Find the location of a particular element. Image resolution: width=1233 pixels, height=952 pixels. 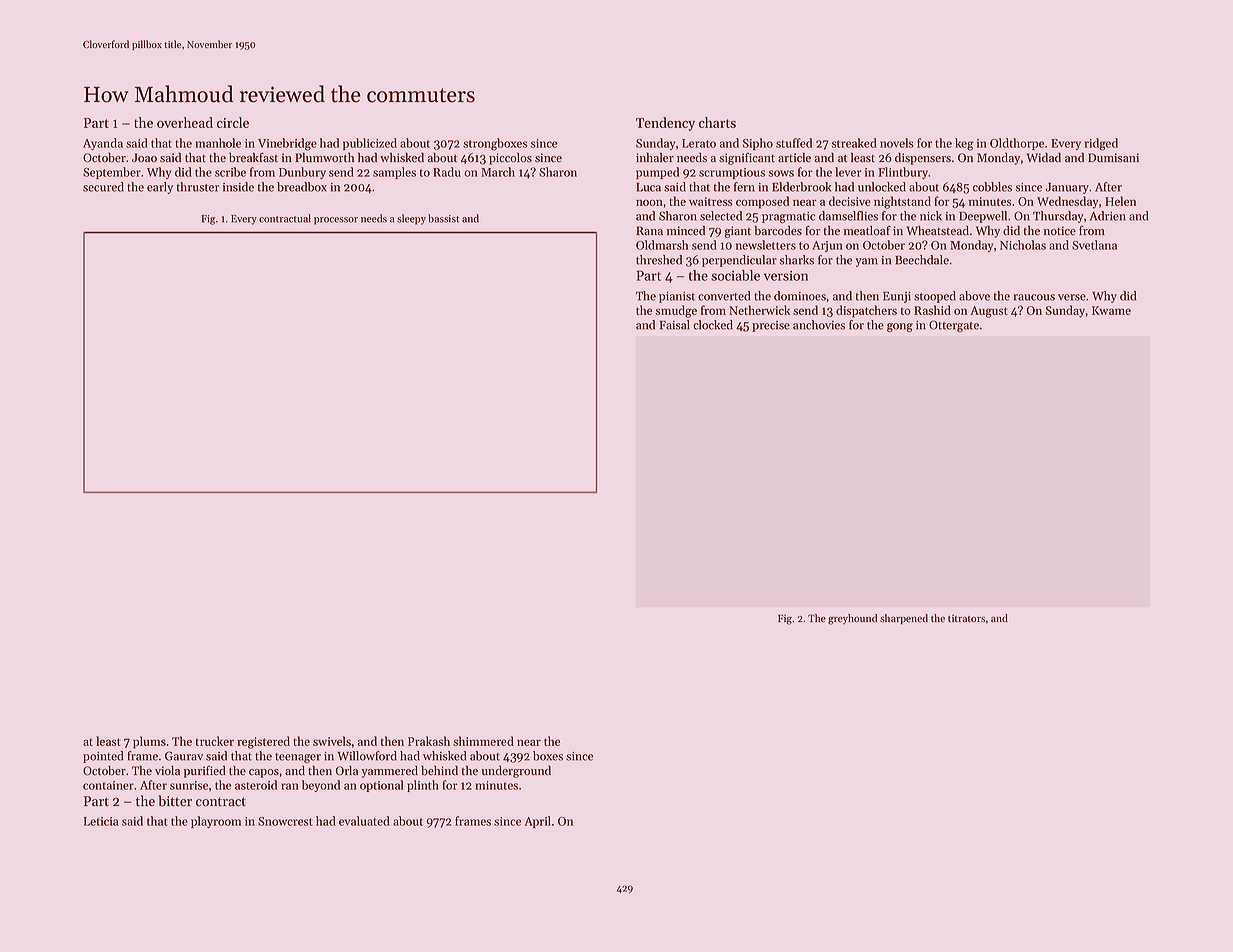

notice is located at coordinates (1060, 231).
